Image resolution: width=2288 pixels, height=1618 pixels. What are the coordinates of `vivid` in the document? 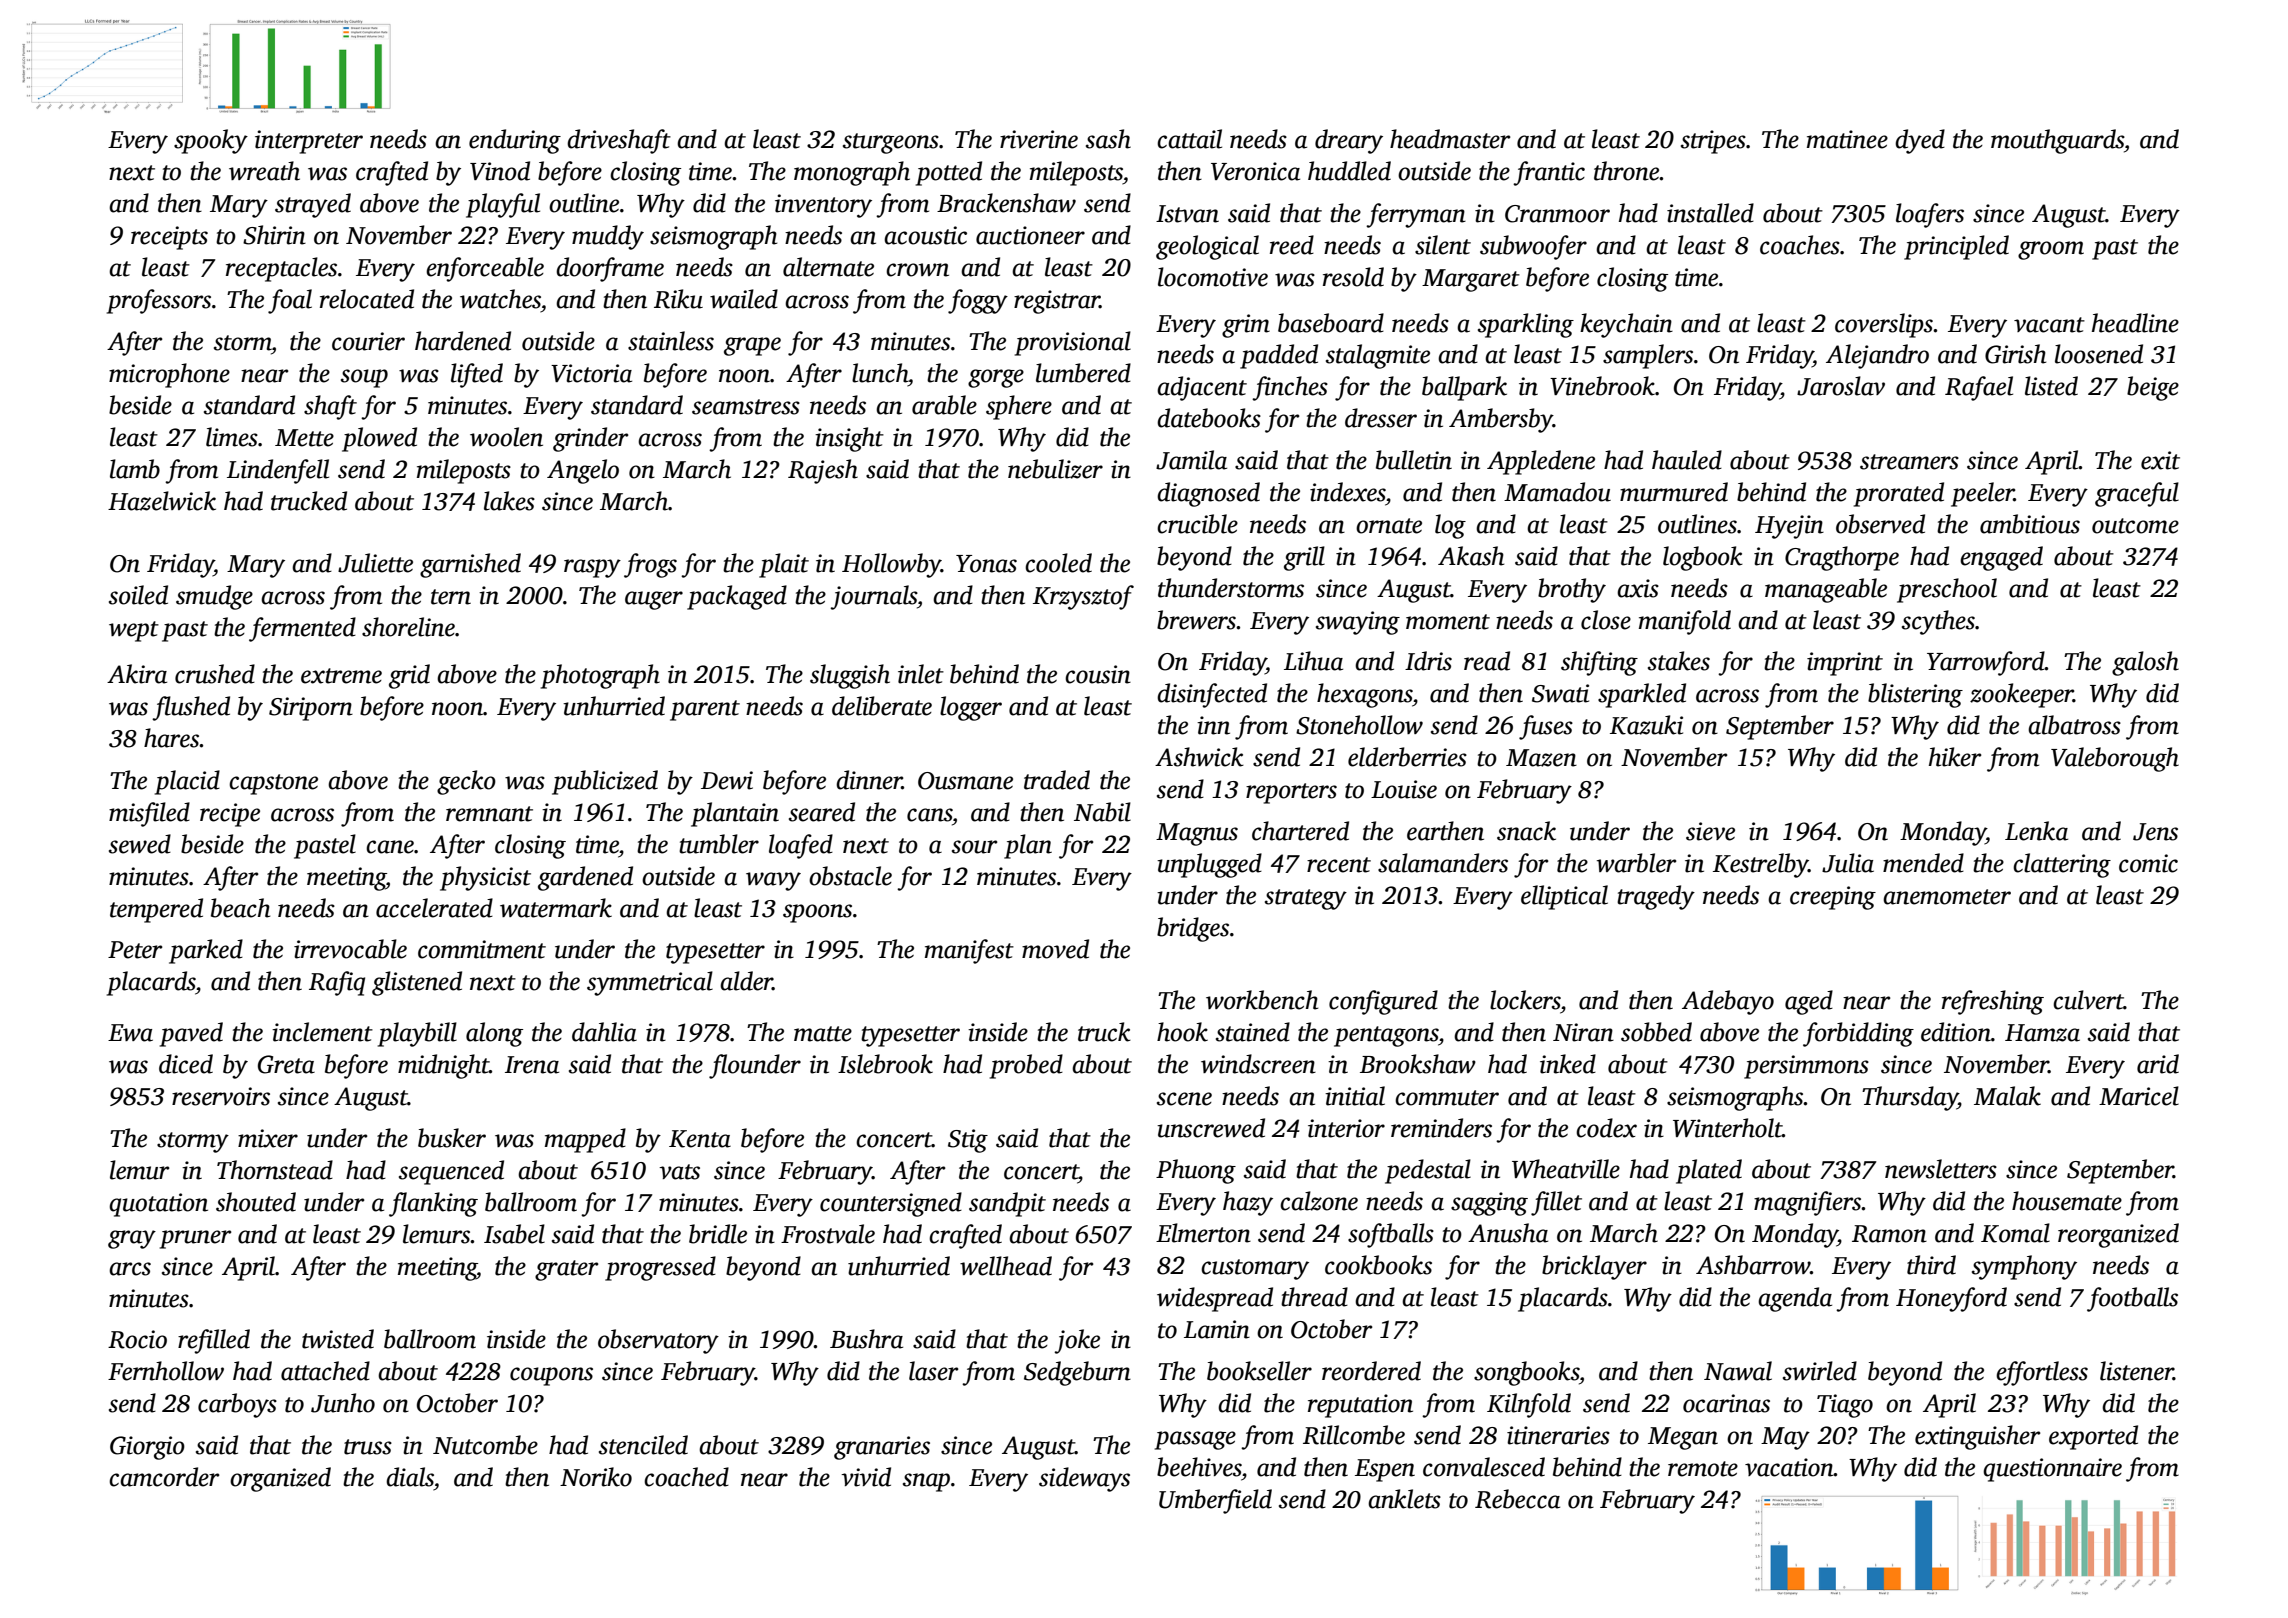 It's located at (866, 1477).
